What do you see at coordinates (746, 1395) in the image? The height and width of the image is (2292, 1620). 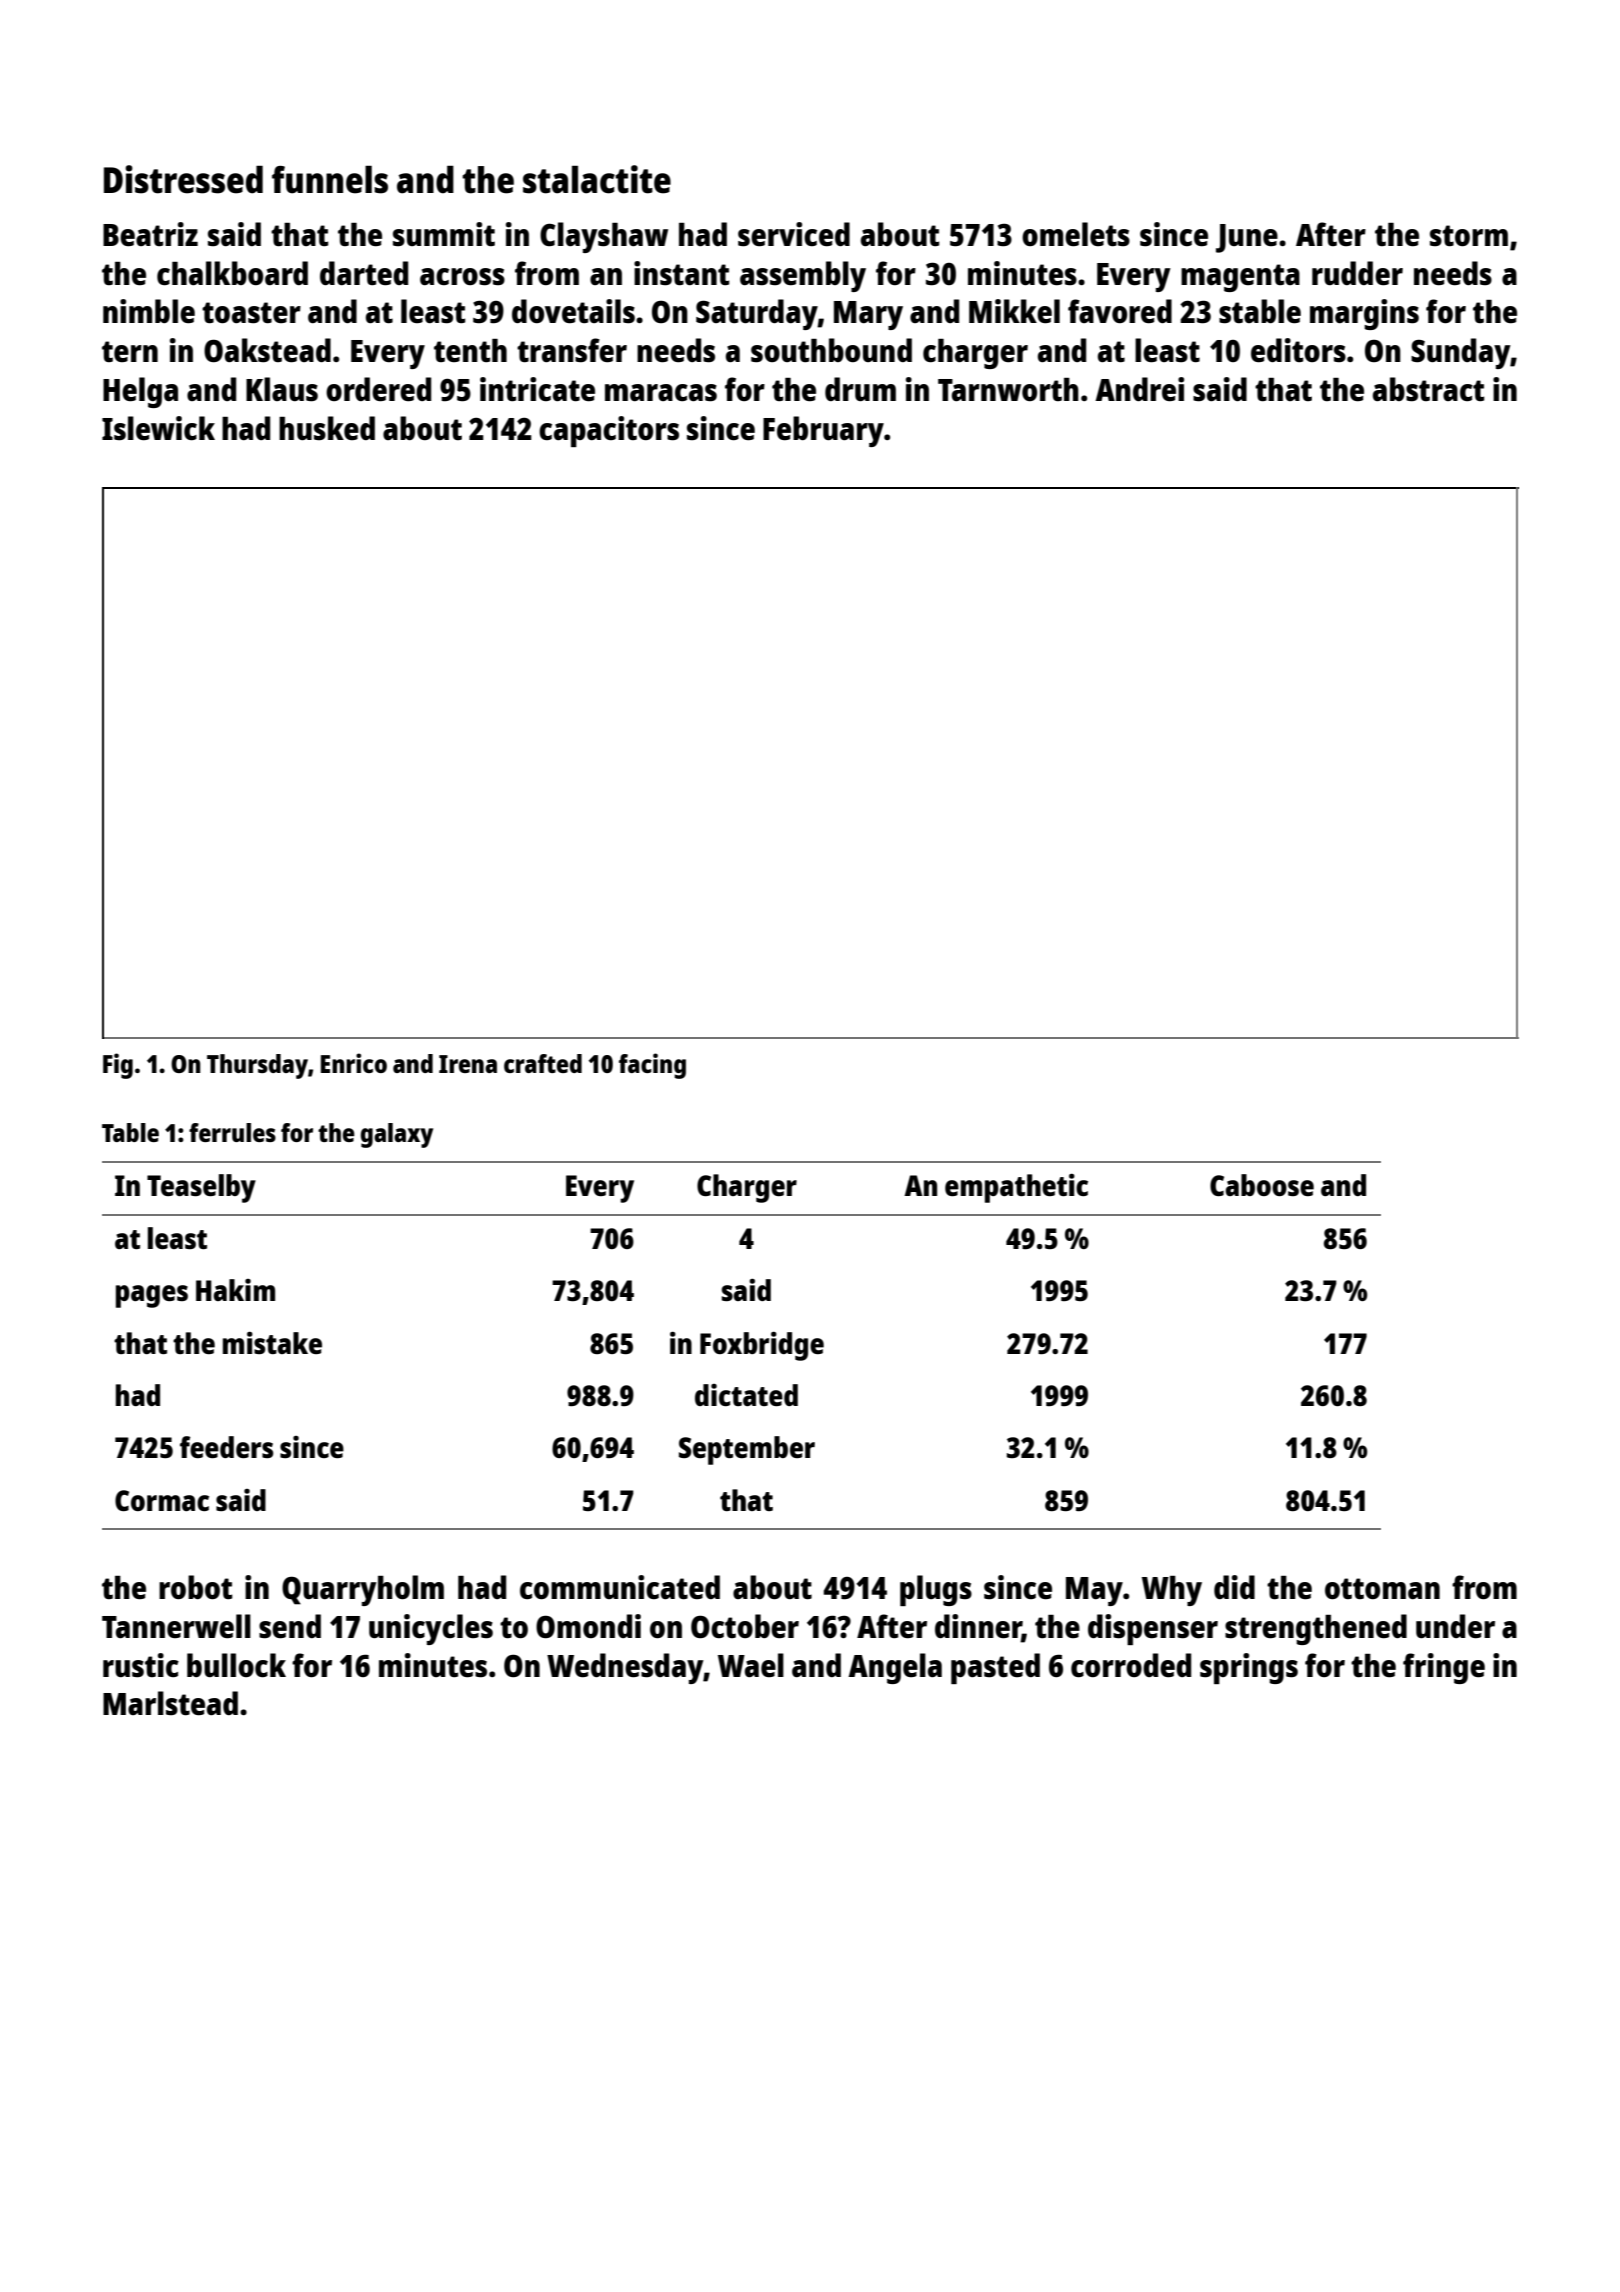 I see `dictated` at bounding box center [746, 1395].
